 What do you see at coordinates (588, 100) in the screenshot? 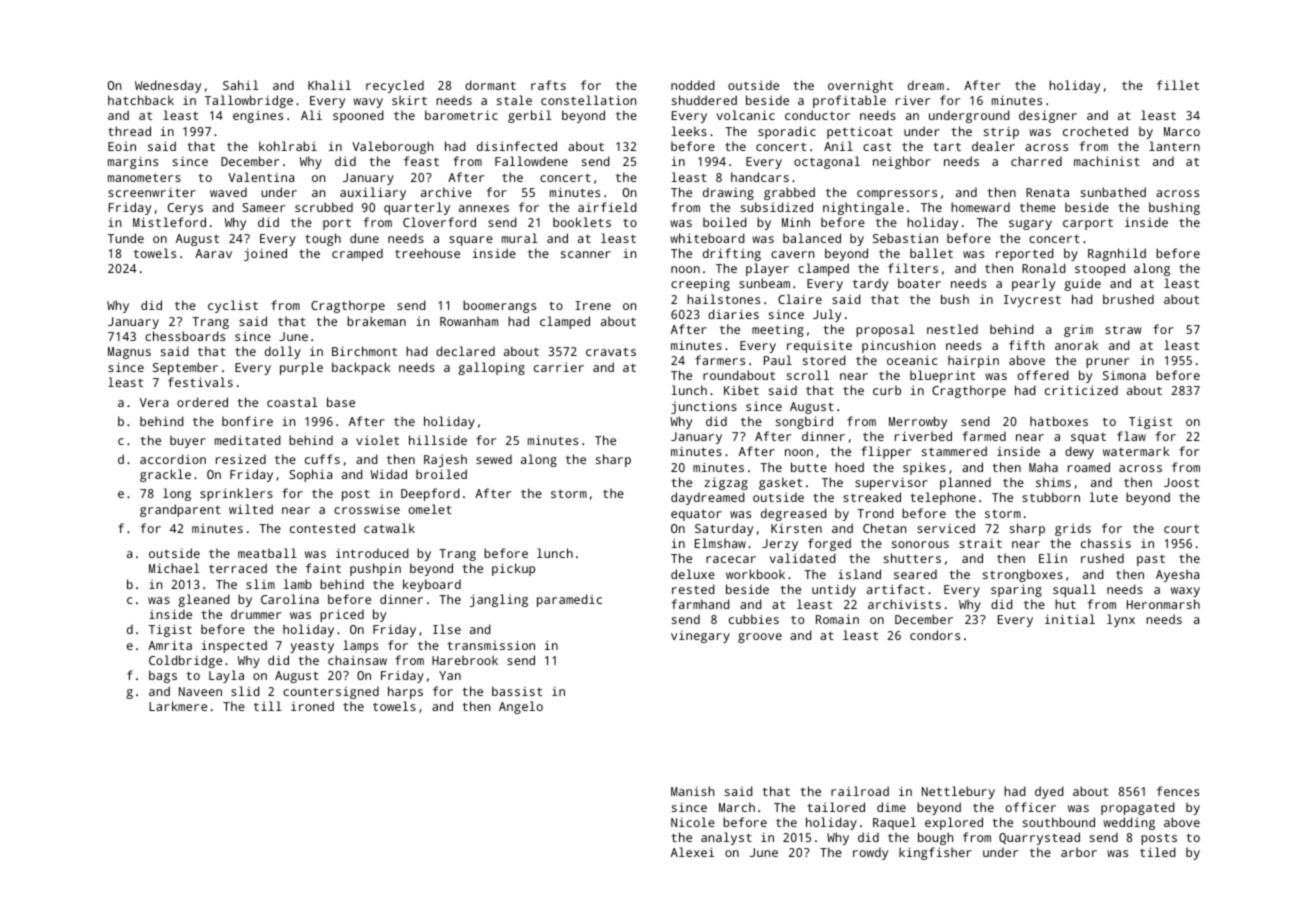
I see `constellation` at bounding box center [588, 100].
